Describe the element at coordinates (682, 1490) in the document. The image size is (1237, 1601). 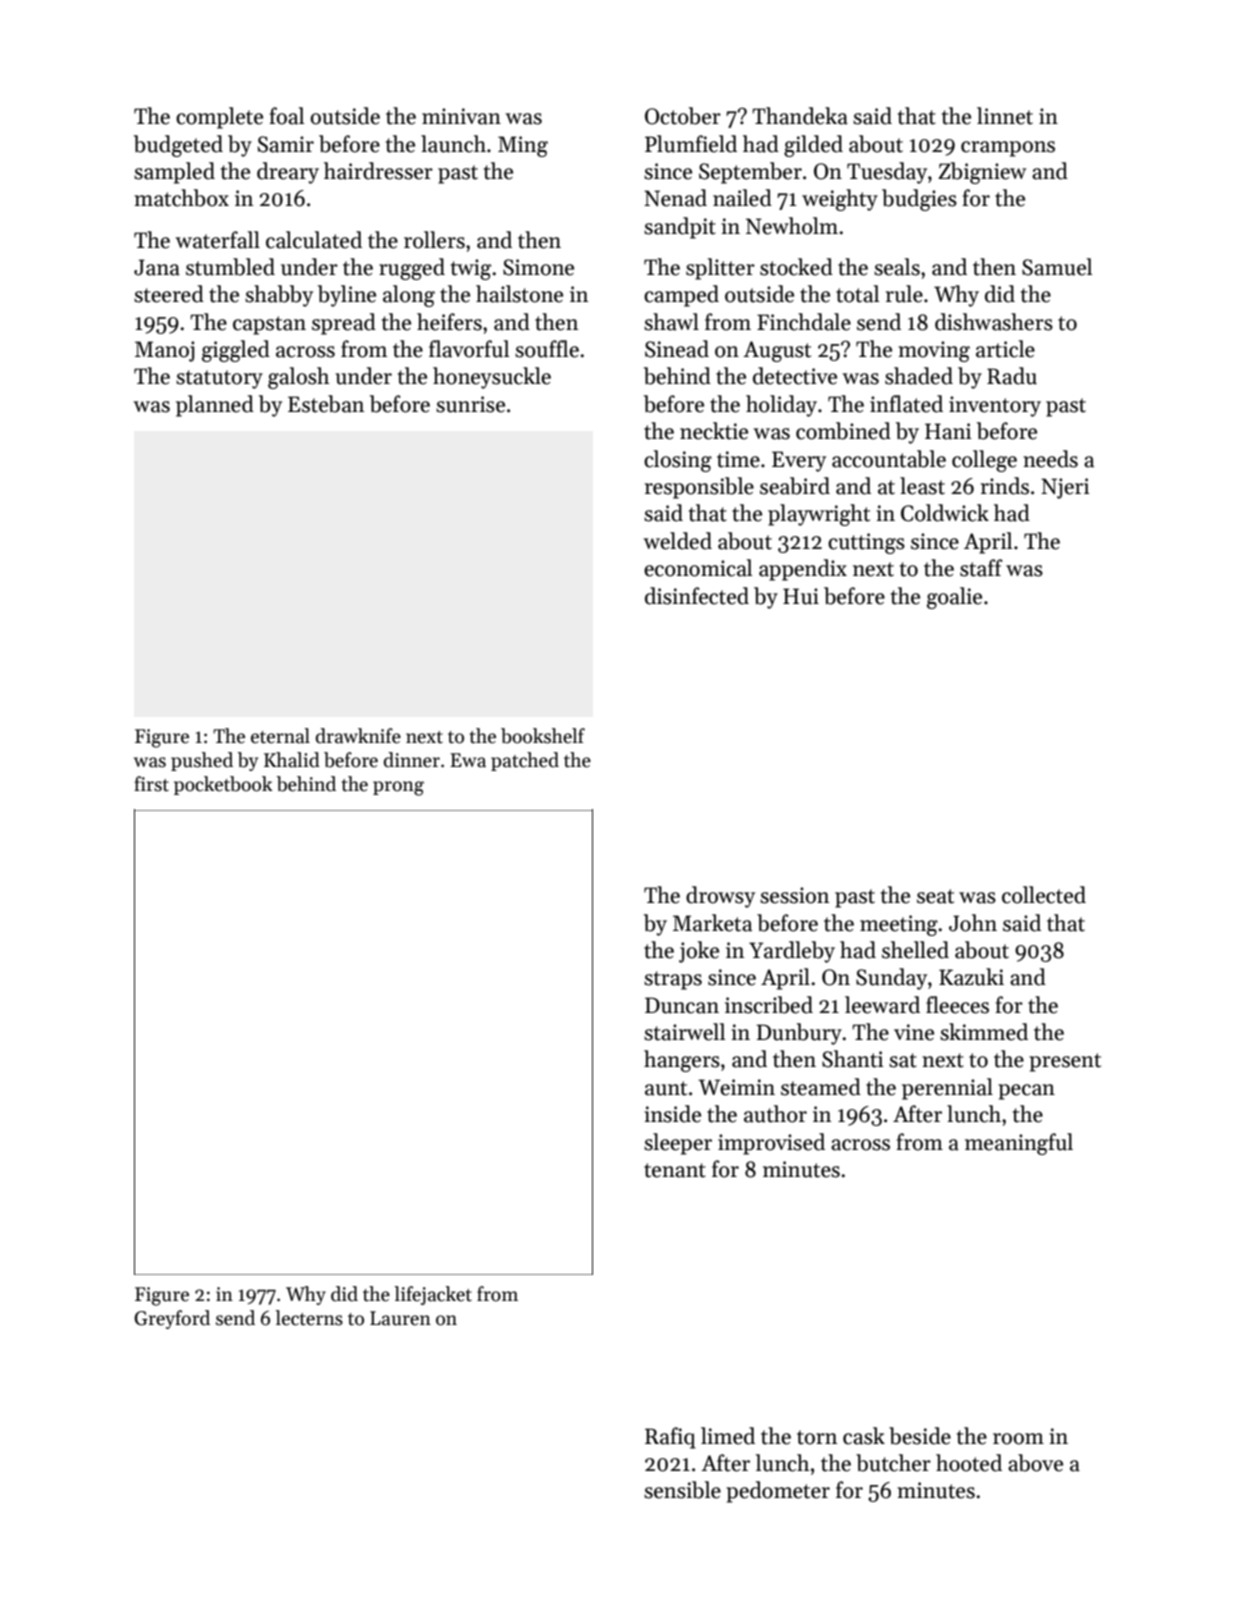
I see `sensible` at that location.
